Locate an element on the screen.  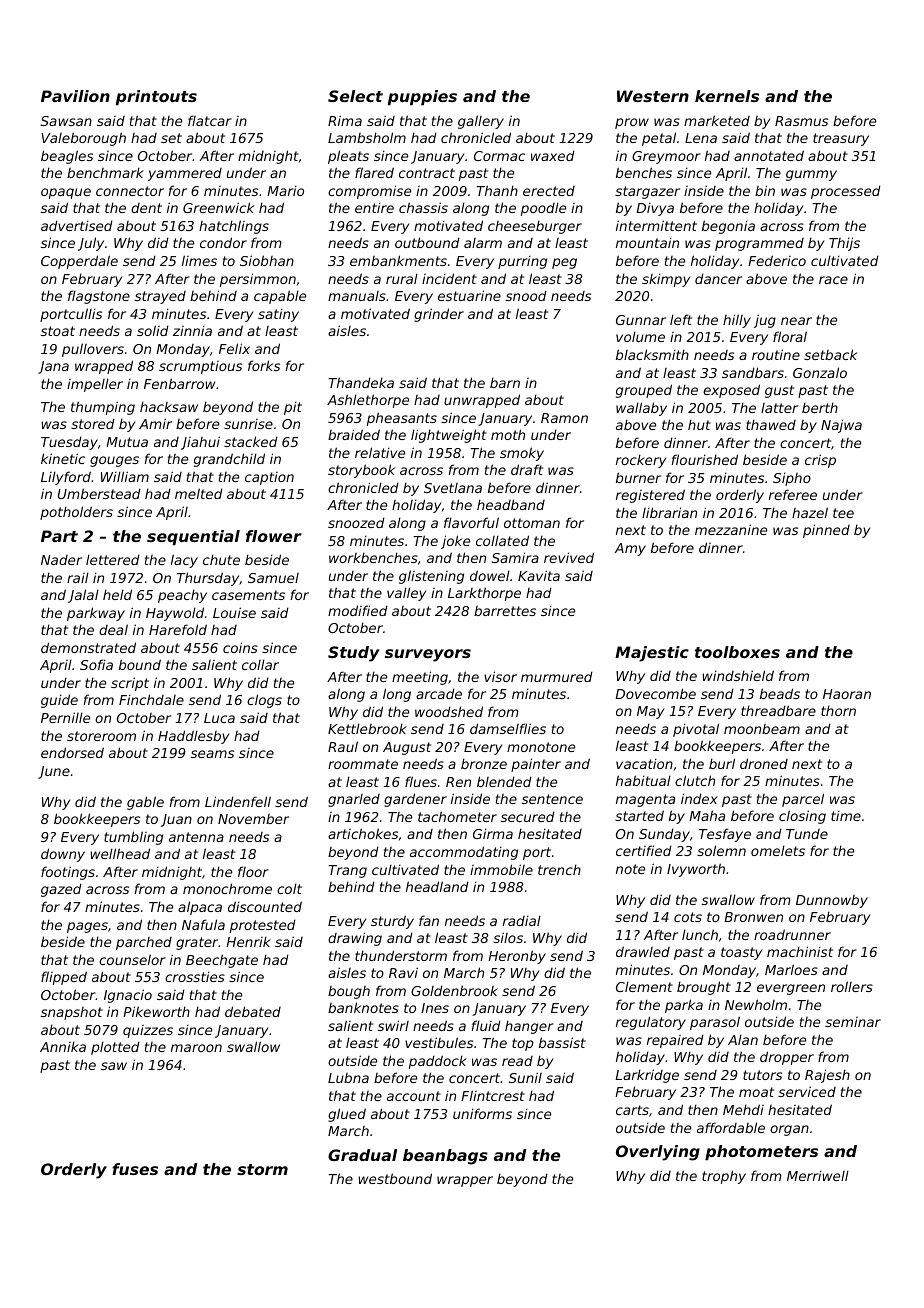
wrapper is located at coordinates (465, 1181).
